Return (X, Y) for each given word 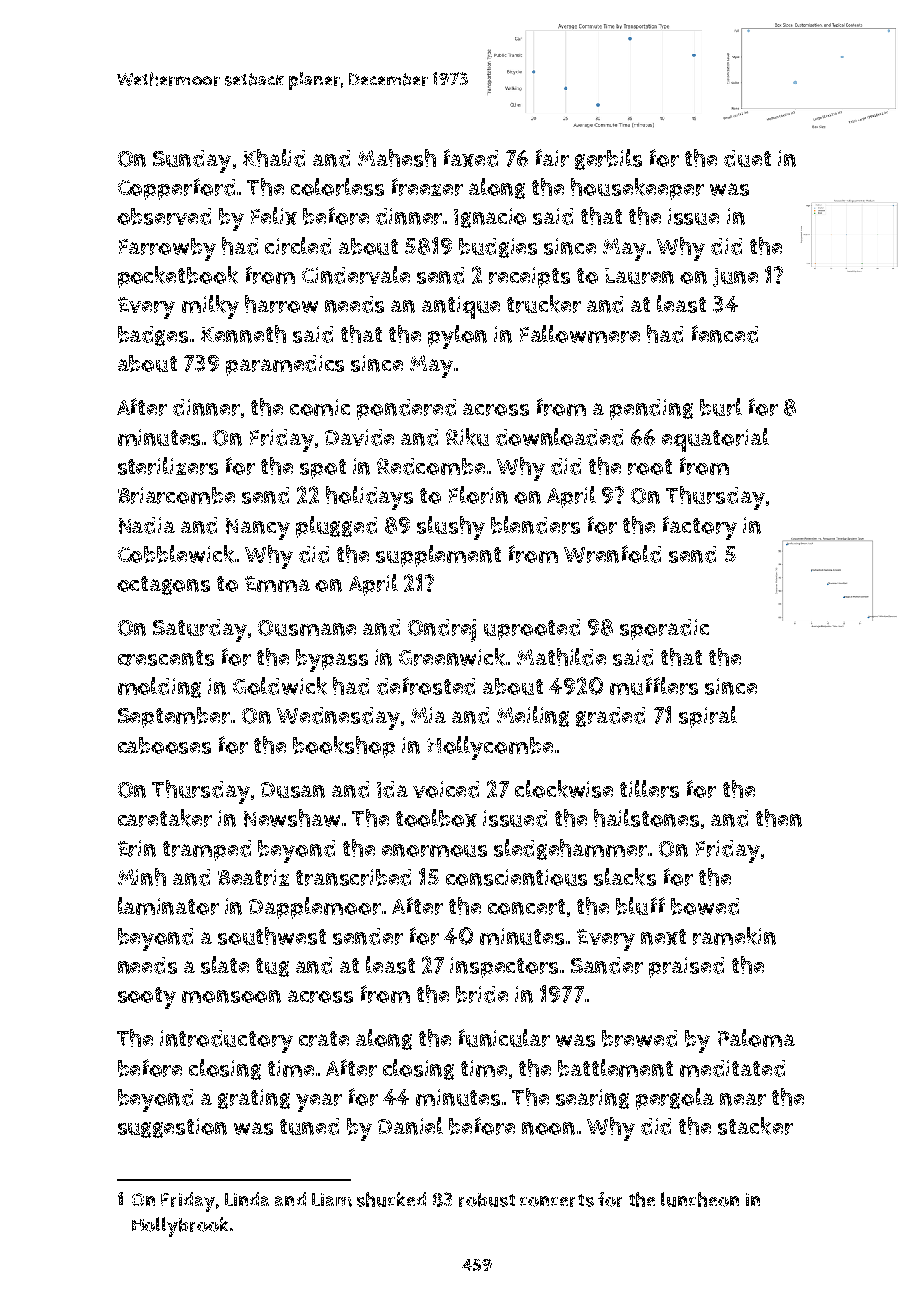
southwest (272, 936)
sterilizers (168, 466)
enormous (434, 850)
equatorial (715, 440)
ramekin (734, 936)
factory (700, 528)
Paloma (756, 1038)
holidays (369, 498)
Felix (274, 216)
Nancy (258, 529)
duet (747, 158)
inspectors (504, 967)
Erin (137, 848)
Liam (332, 1200)
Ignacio (490, 218)
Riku (467, 437)
